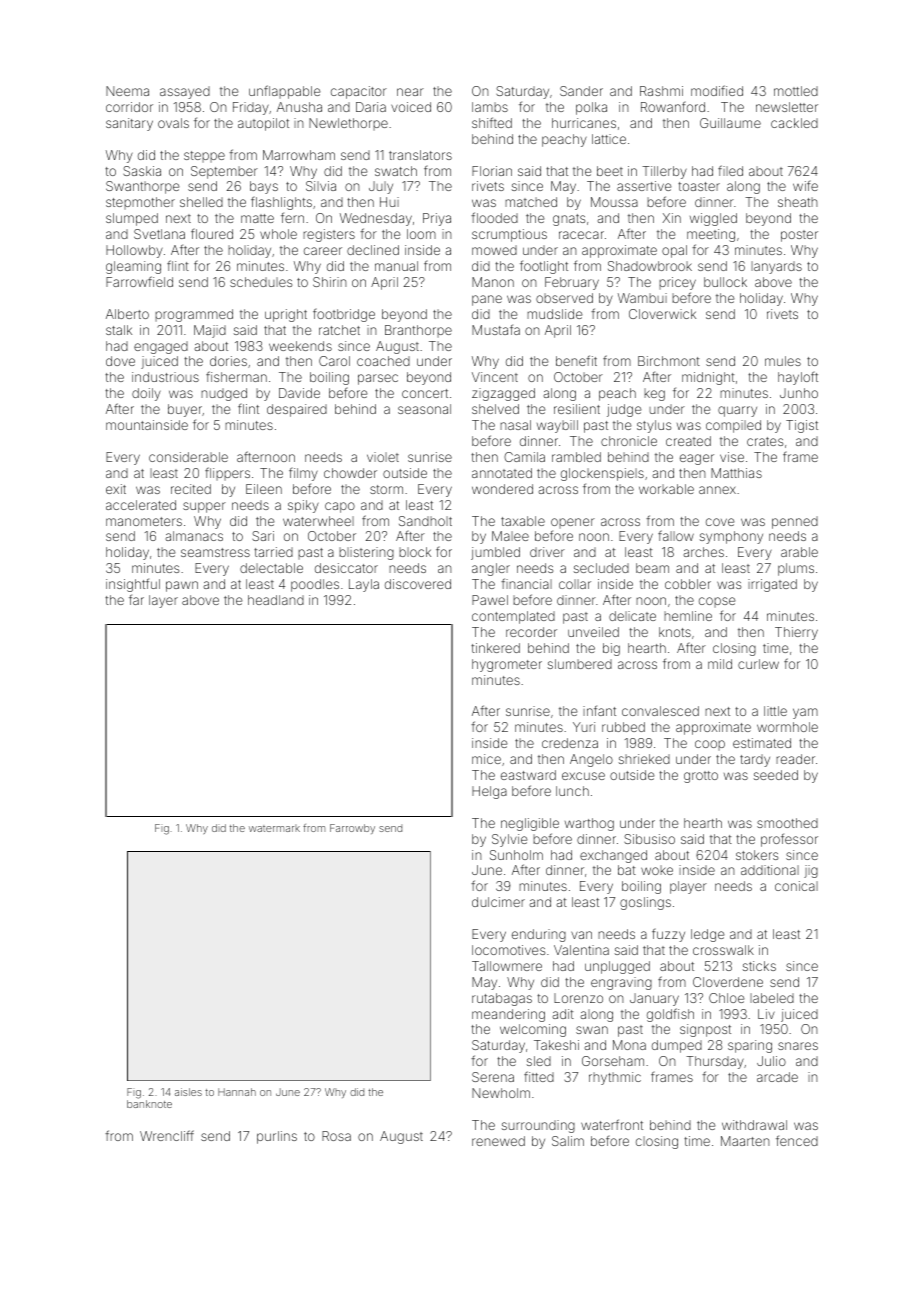 The width and height of the screenshot is (924, 1308). I want to click on glockenspiels, so click(602, 474).
